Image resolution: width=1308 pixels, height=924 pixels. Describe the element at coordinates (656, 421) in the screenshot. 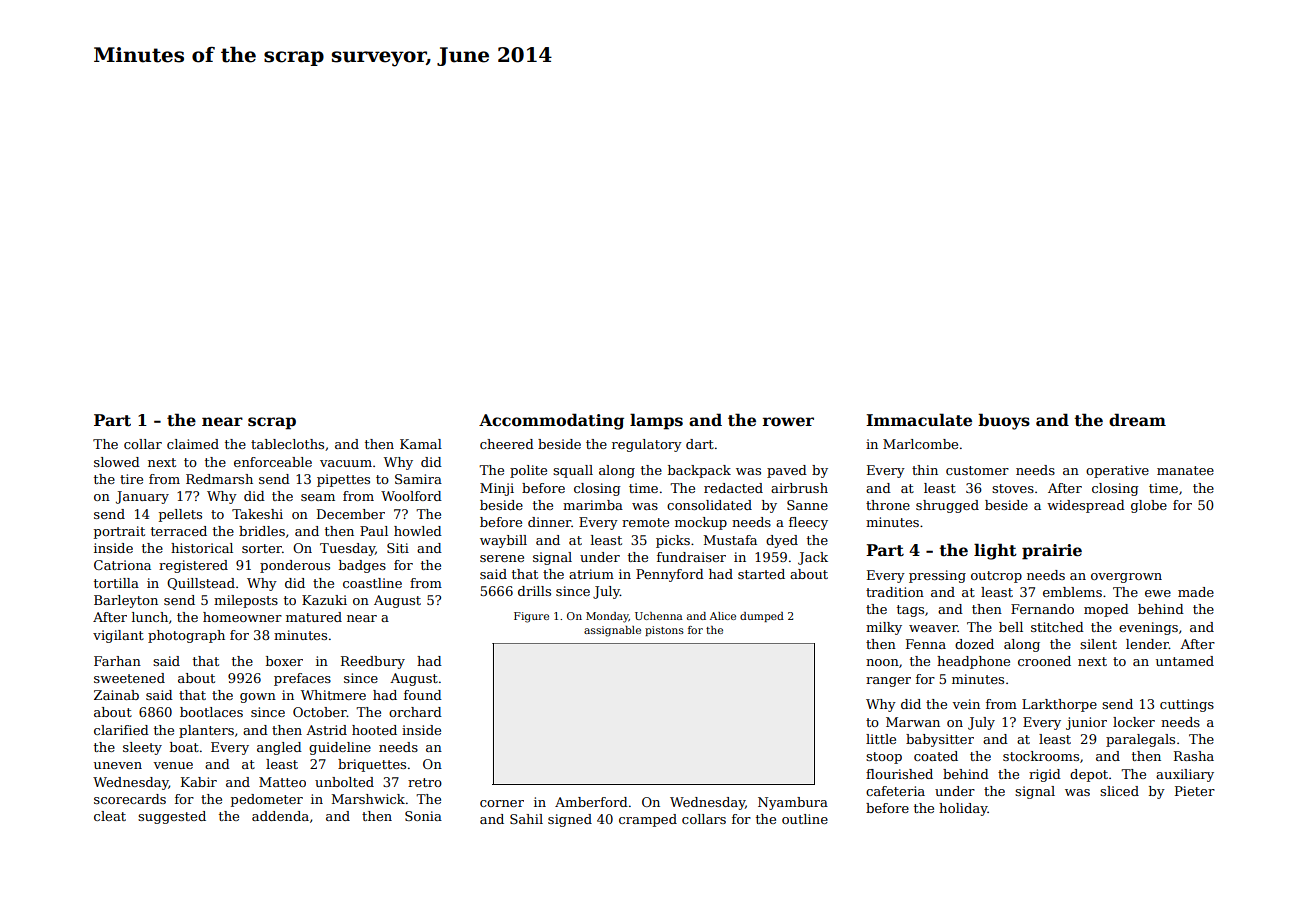

I see `lamps` at that location.
